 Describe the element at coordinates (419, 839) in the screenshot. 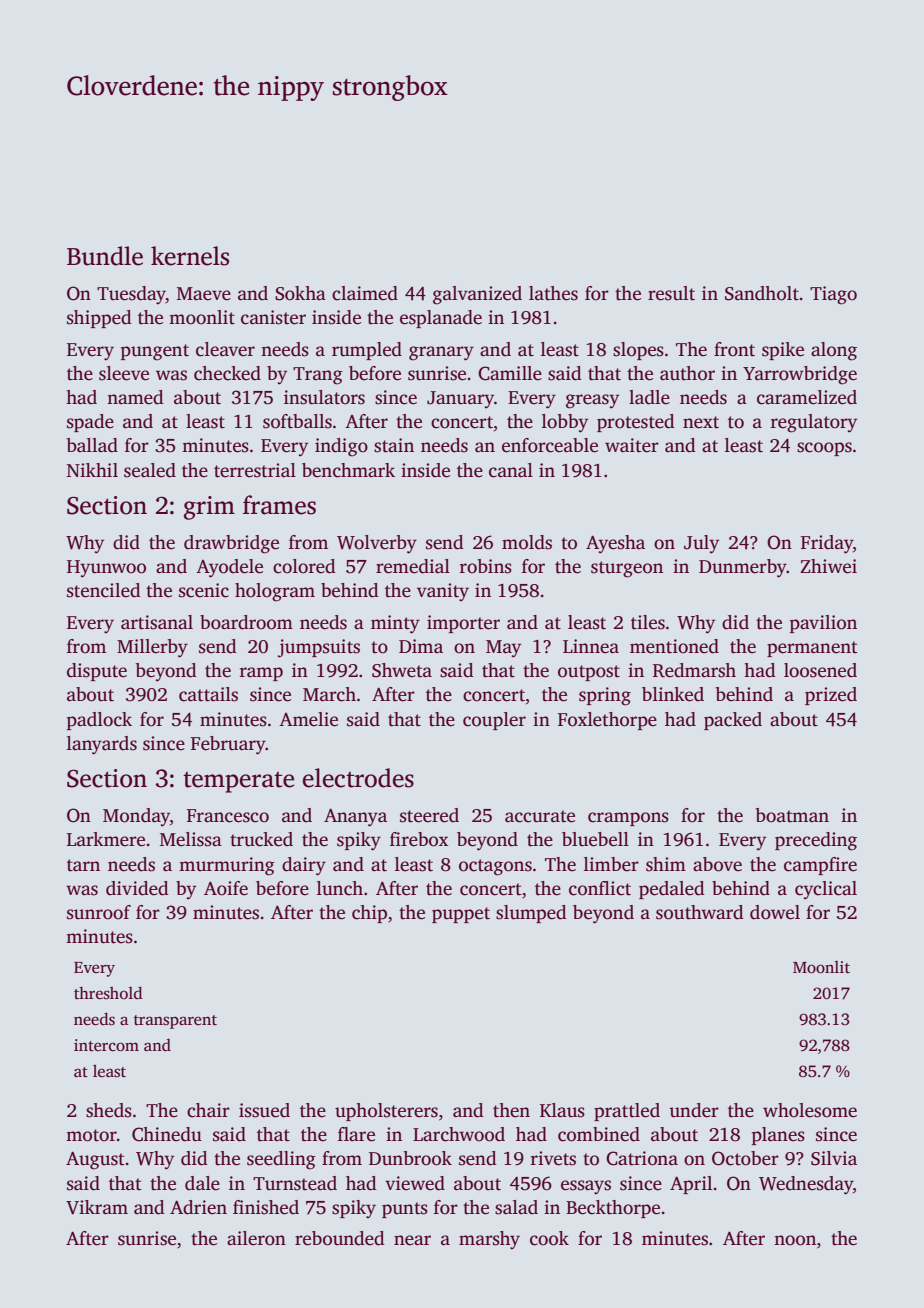

I see `firebox` at that location.
